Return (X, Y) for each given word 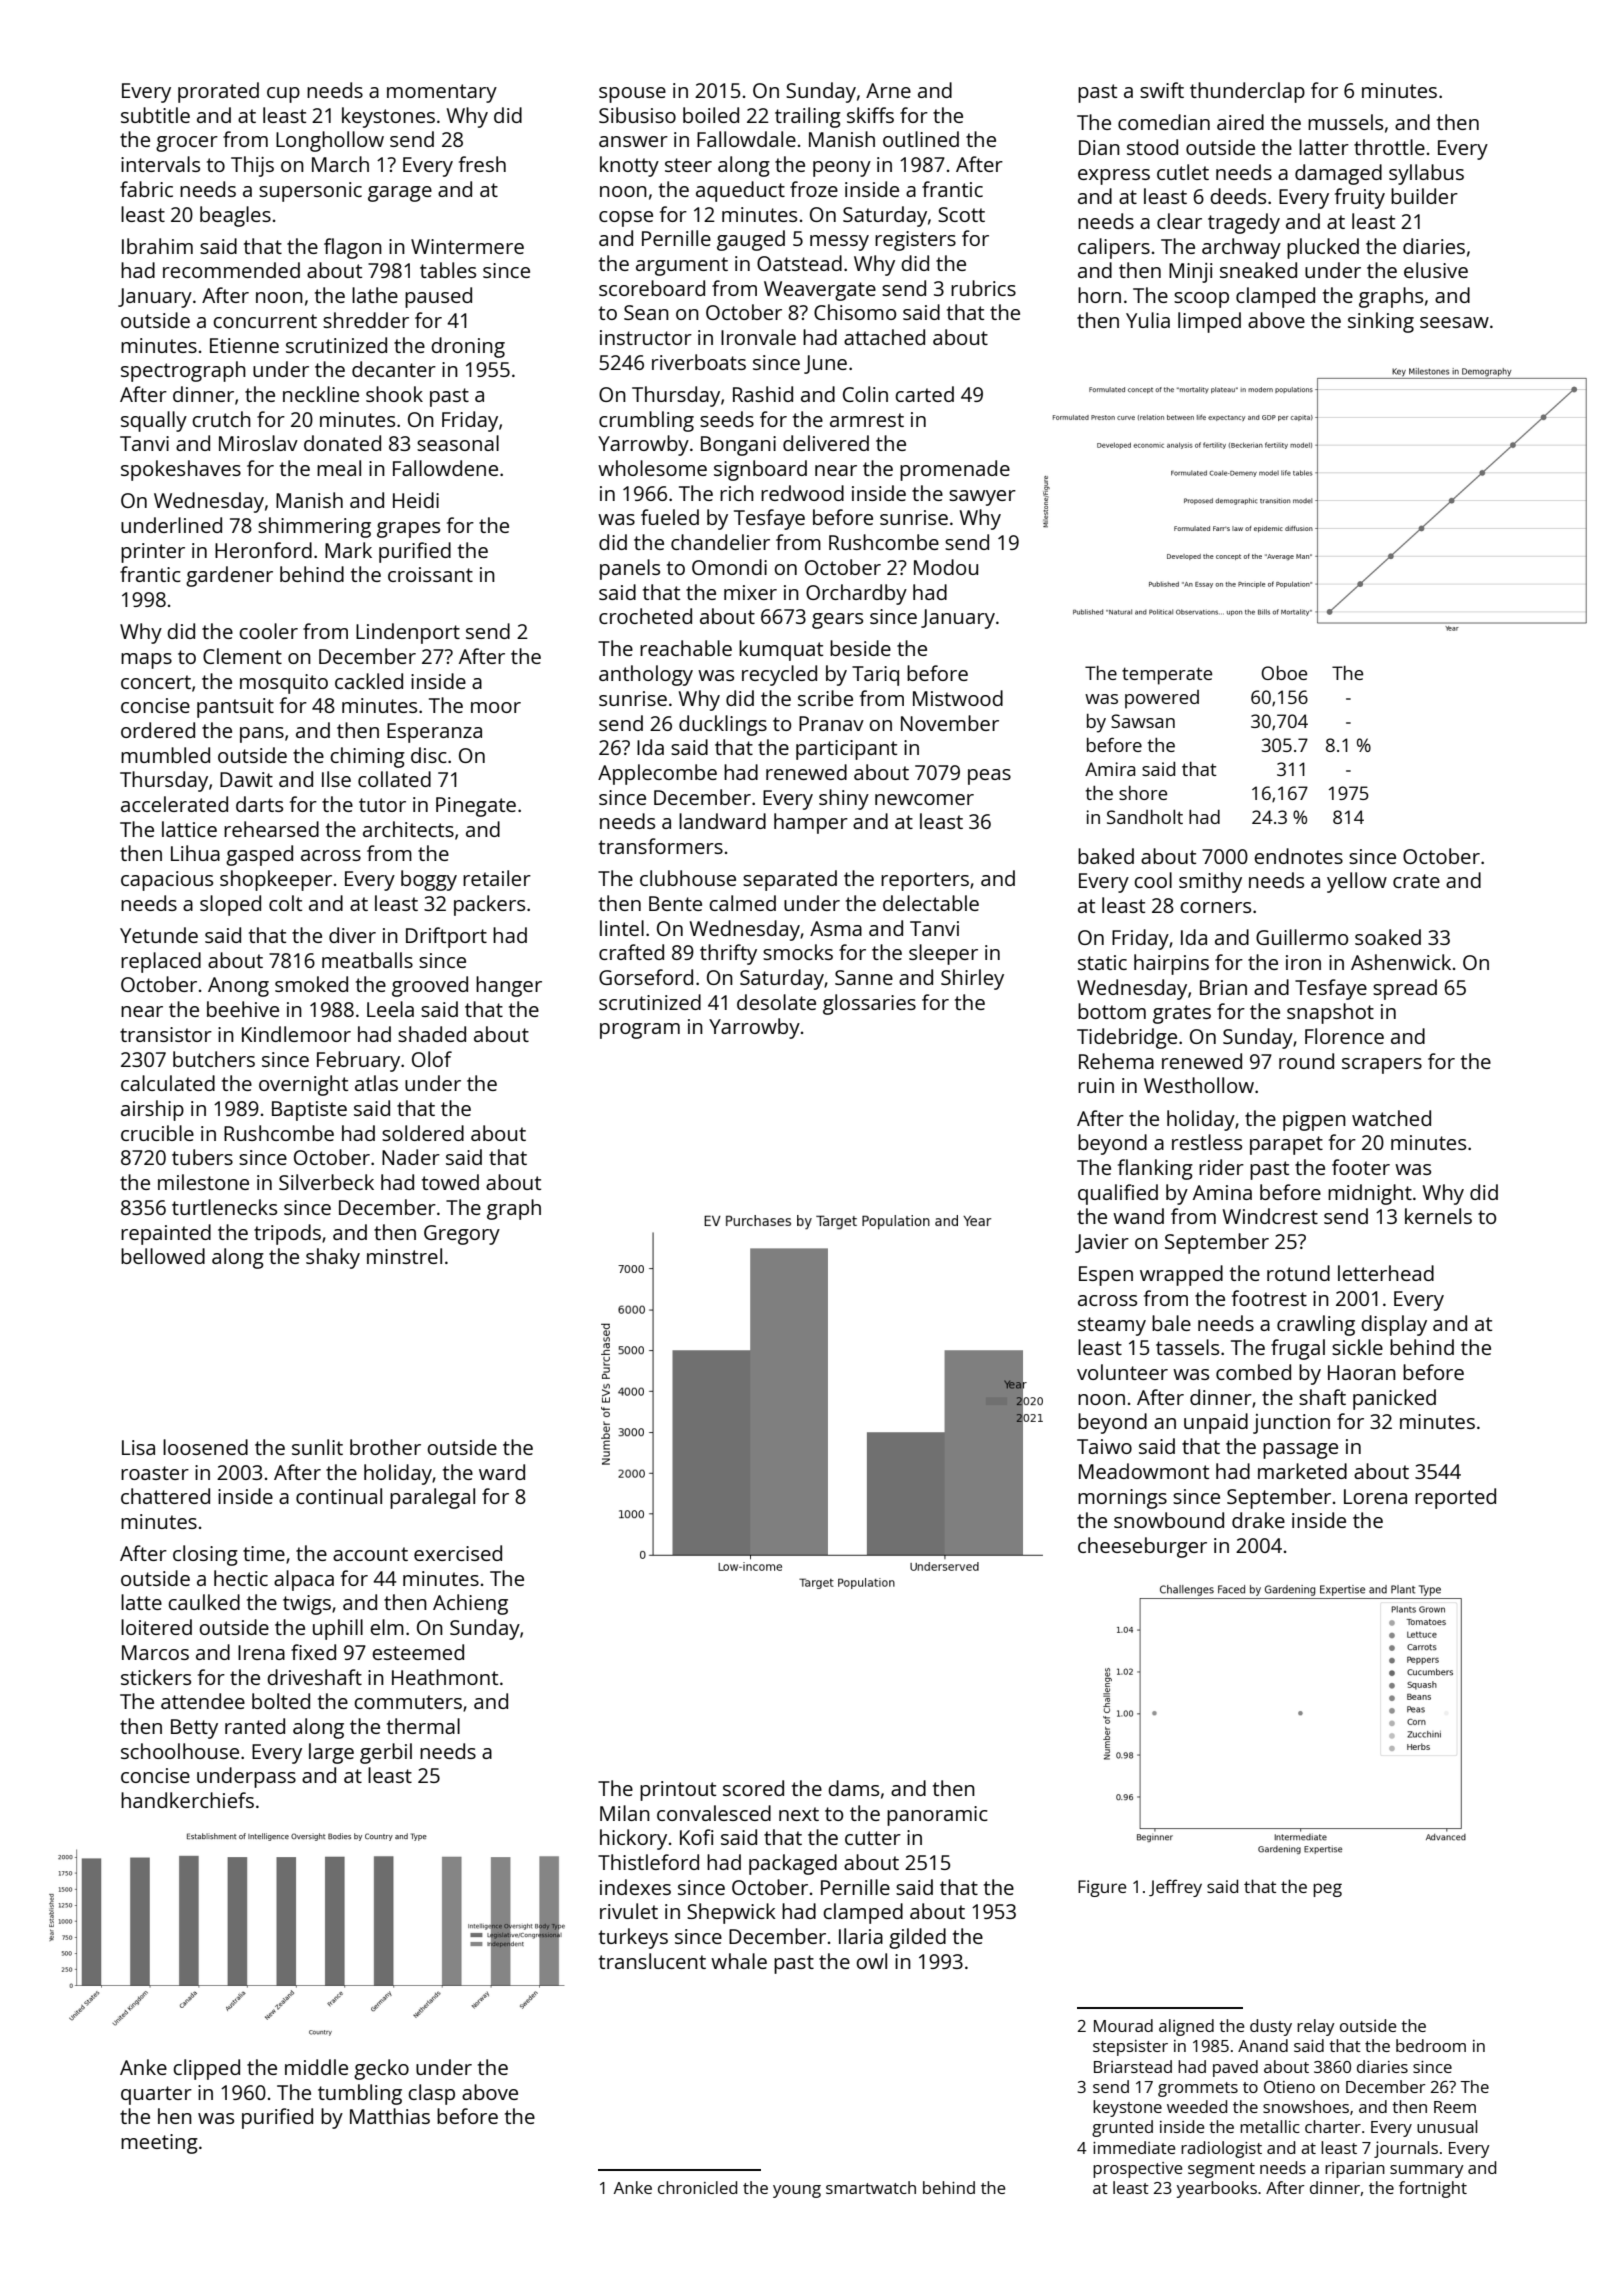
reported (1455, 1498)
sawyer (982, 498)
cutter (873, 1838)
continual (339, 1496)
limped (1209, 322)
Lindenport (408, 633)
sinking (1381, 322)
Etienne (244, 345)
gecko (381, 2069)
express (1114, 177)
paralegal (432, 1498)
